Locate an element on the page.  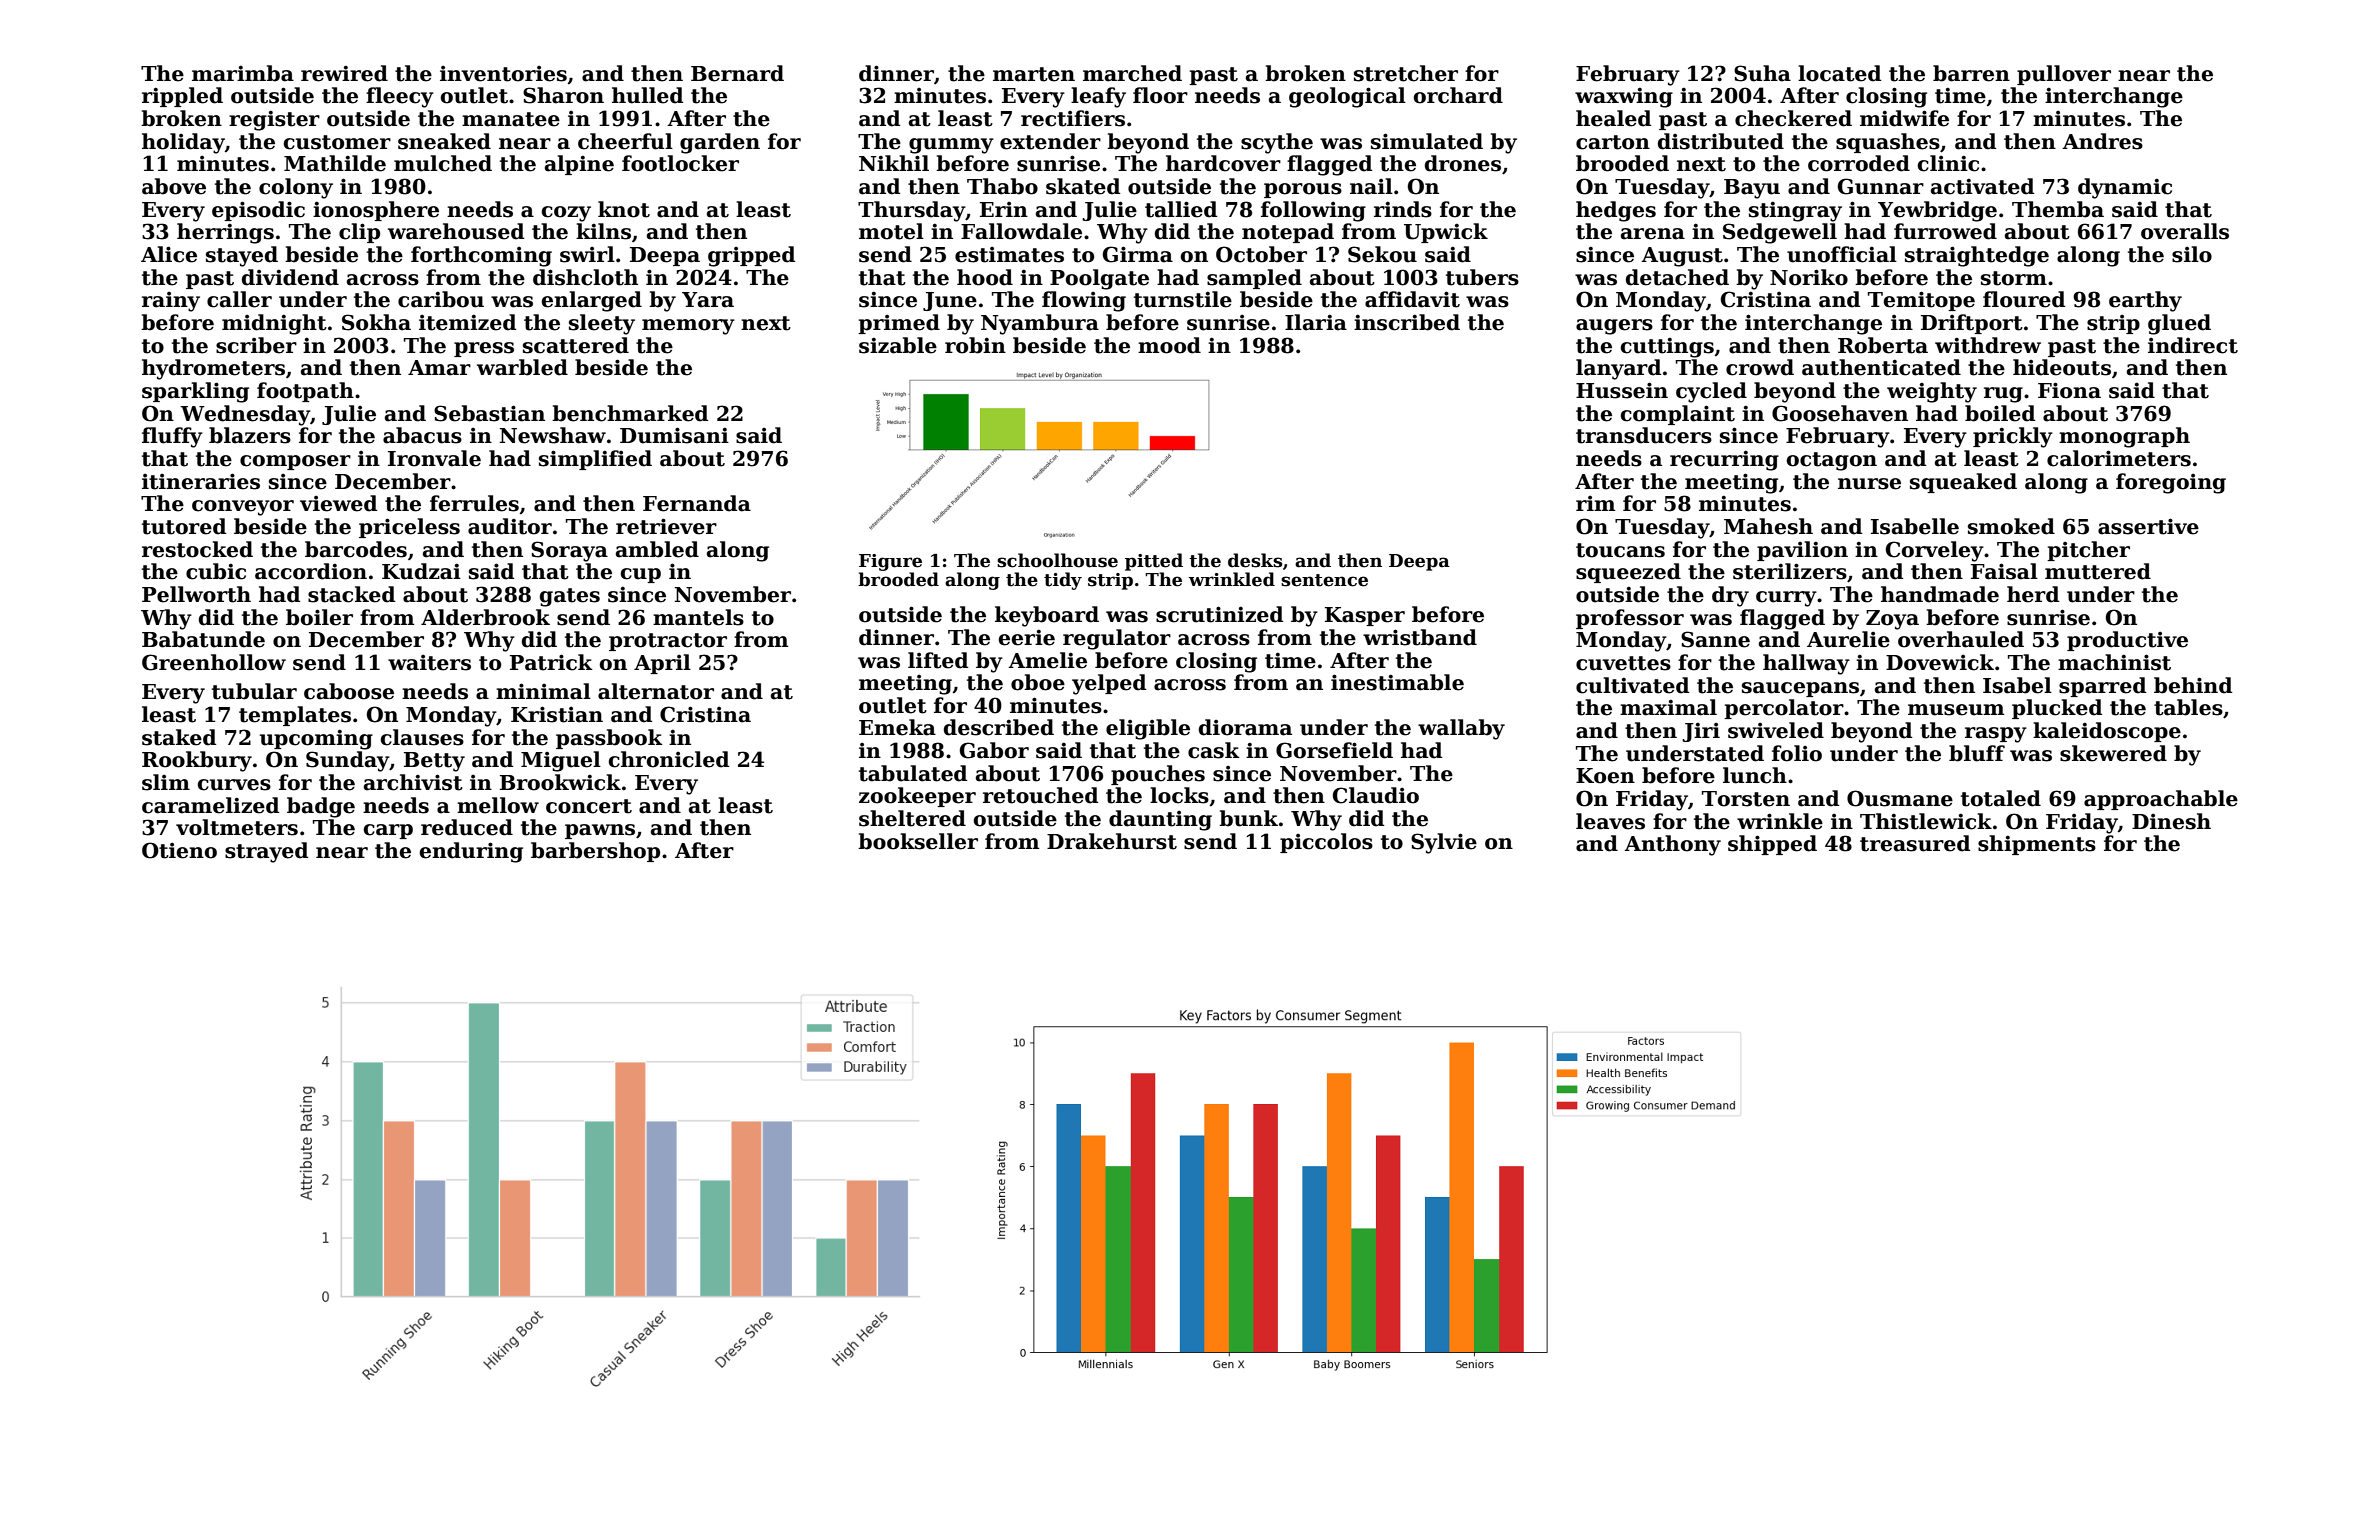
prickly is located at coordinates (2013, 437).
